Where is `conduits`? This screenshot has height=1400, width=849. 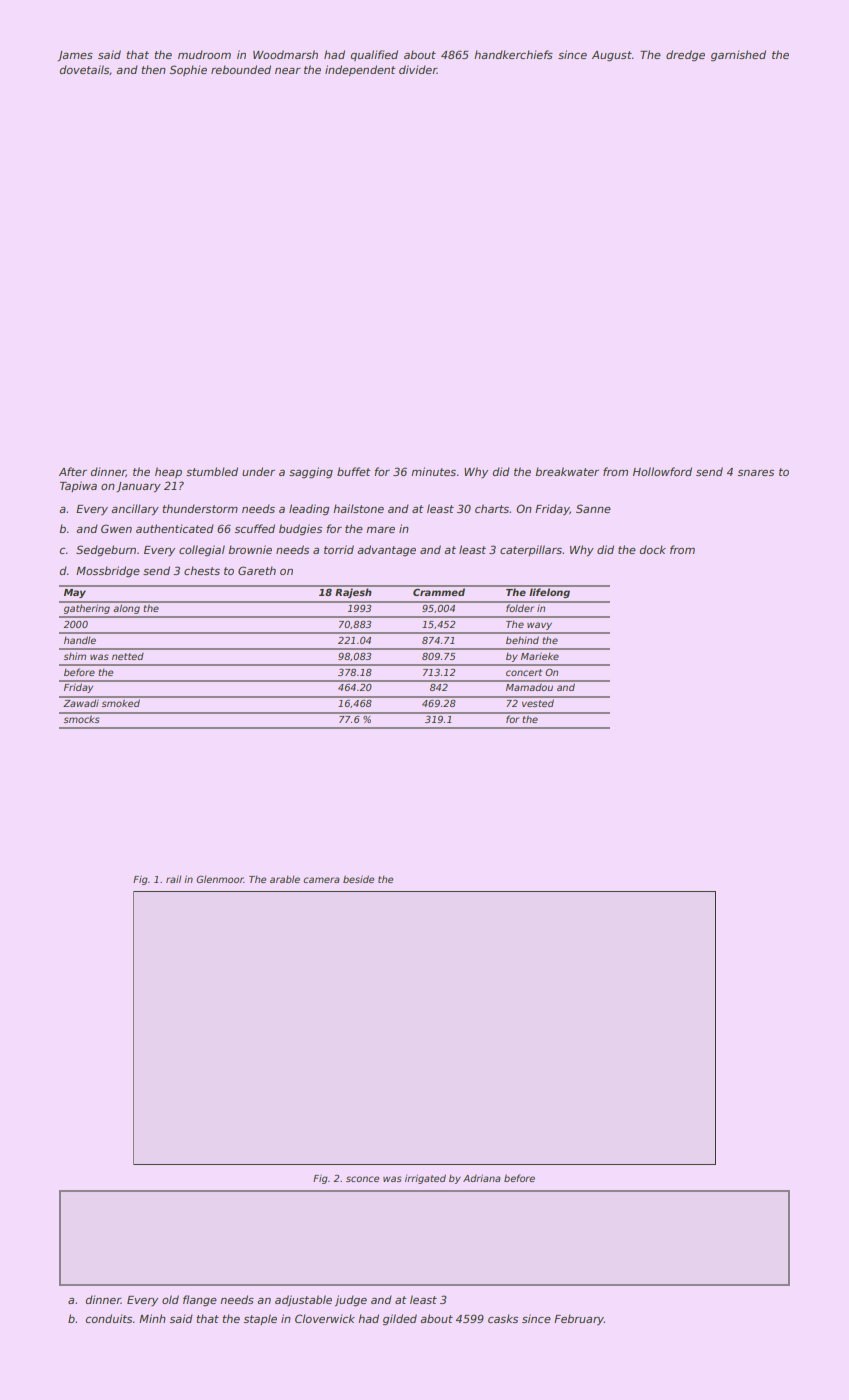 conduits is located at coordinates (109, 1318).
